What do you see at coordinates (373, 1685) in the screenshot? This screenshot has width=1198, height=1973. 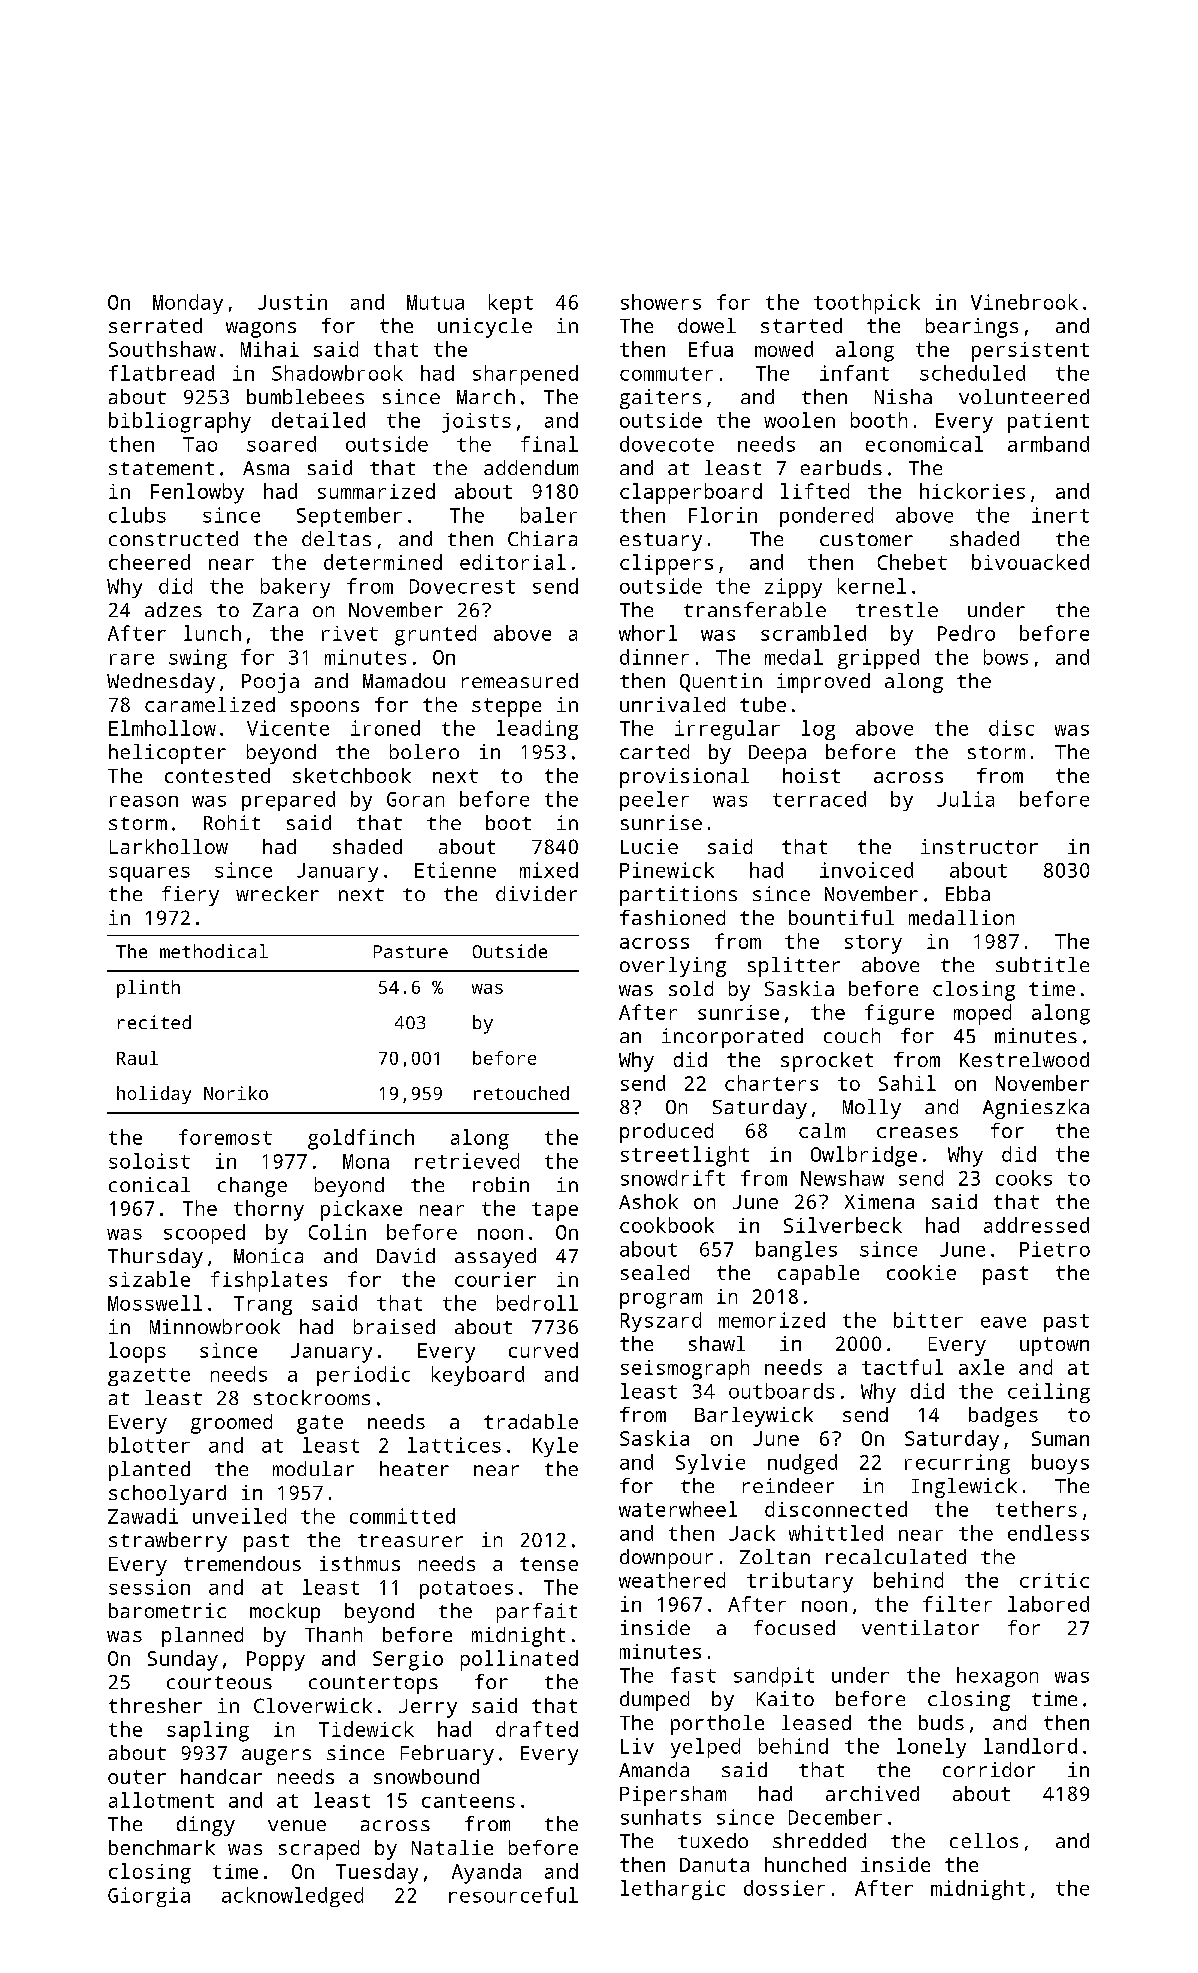 I see `countertops` at bounding box center [373, 1685].
